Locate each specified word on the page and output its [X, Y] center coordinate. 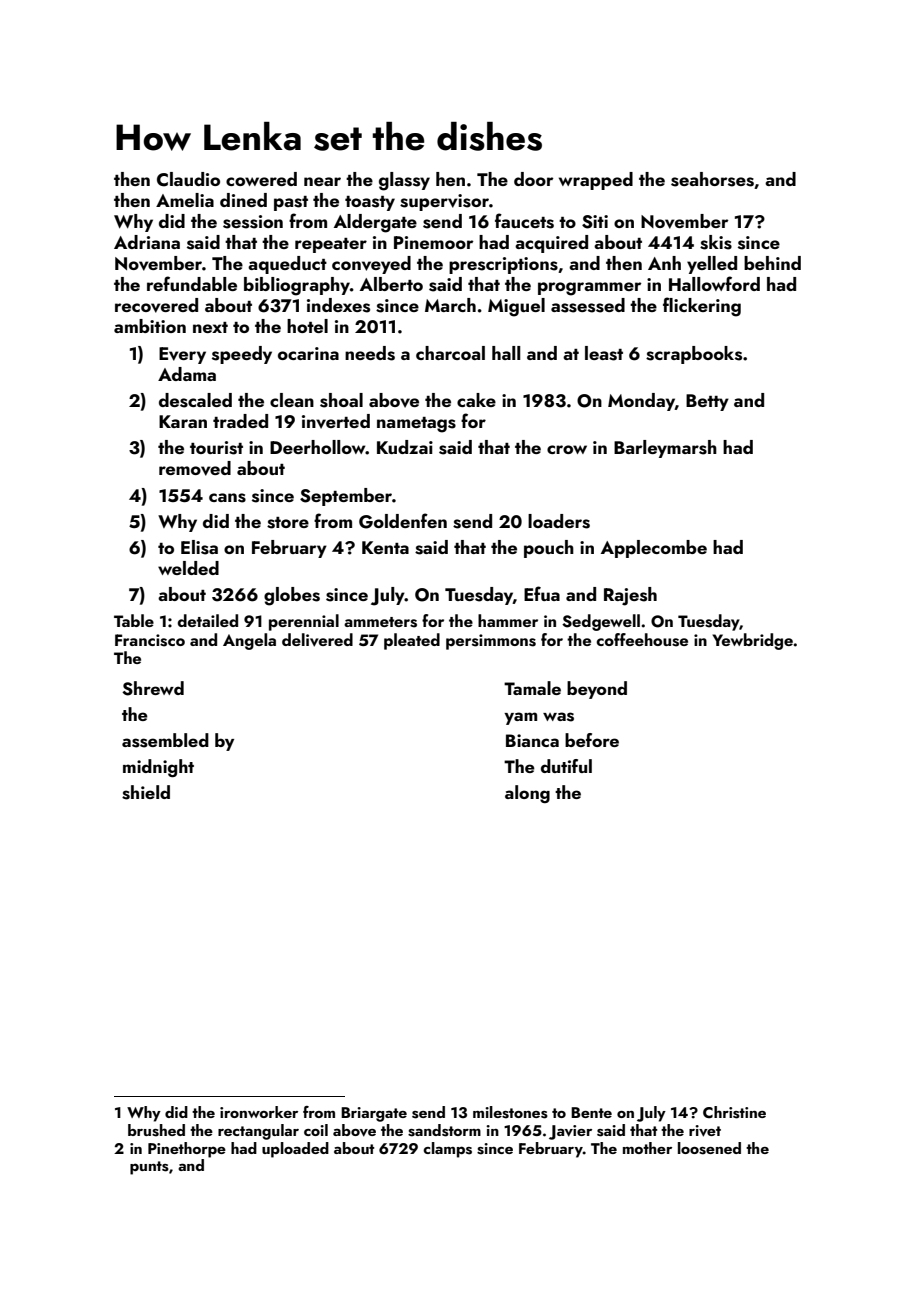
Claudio [188, 179]
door [533, 179]
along [527, 794]
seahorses [712, 179]
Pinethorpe [187, 1150]
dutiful [566, 766]
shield [146, 792]
